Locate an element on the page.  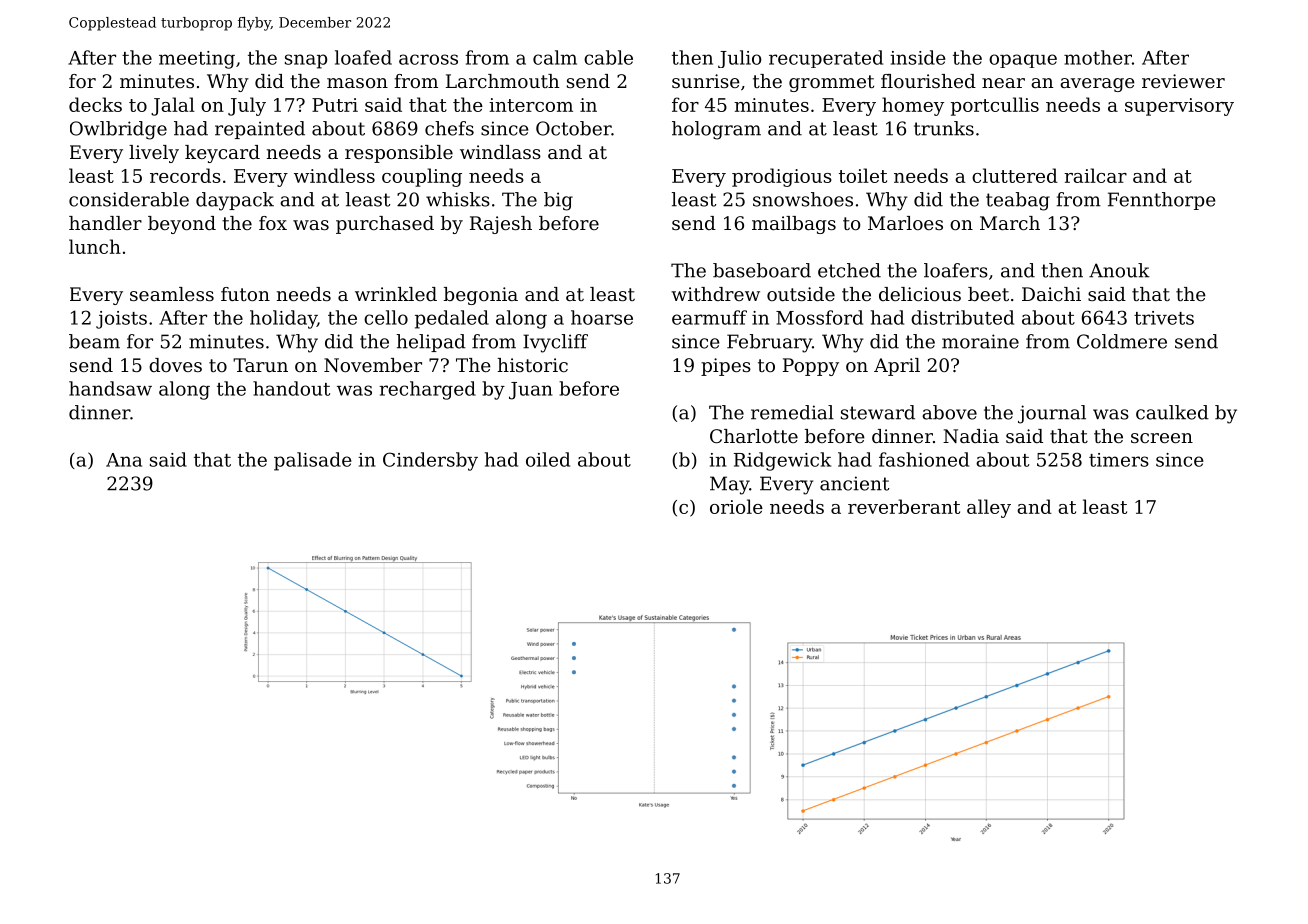
lunch is located at coordinates (95, 246).
